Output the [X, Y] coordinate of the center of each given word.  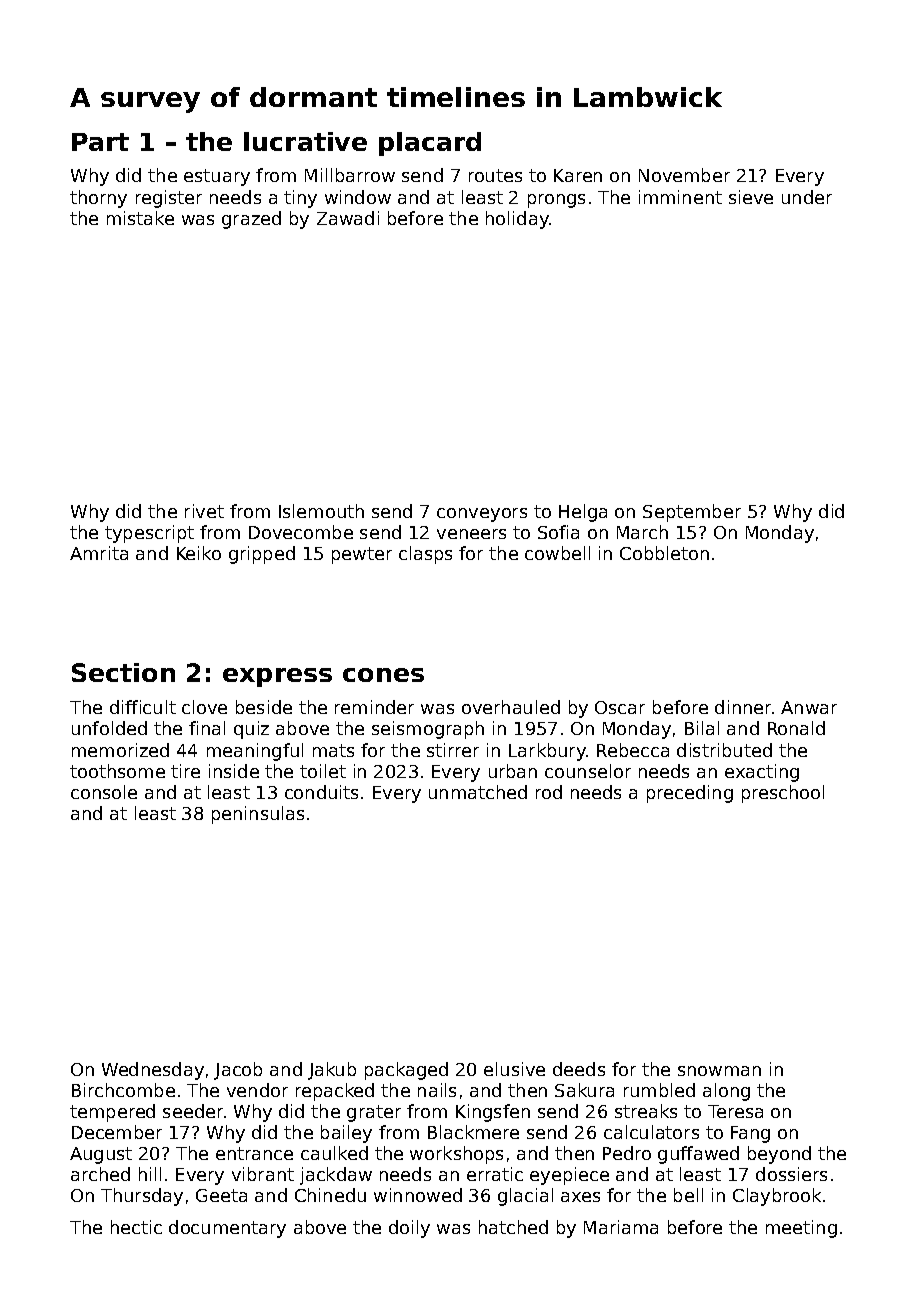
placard [430, 144]
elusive [514, 1069]
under [807, 197]
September [692, 513]
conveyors [482, 515]
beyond [779, 1155]
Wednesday [153, 1071]
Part [100, 142]
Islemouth [321, 511]
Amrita [99, 553]
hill [150, 1174]
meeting [801, 1229]
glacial [525, 1197]
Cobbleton [664, 553]
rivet [204, 511]
